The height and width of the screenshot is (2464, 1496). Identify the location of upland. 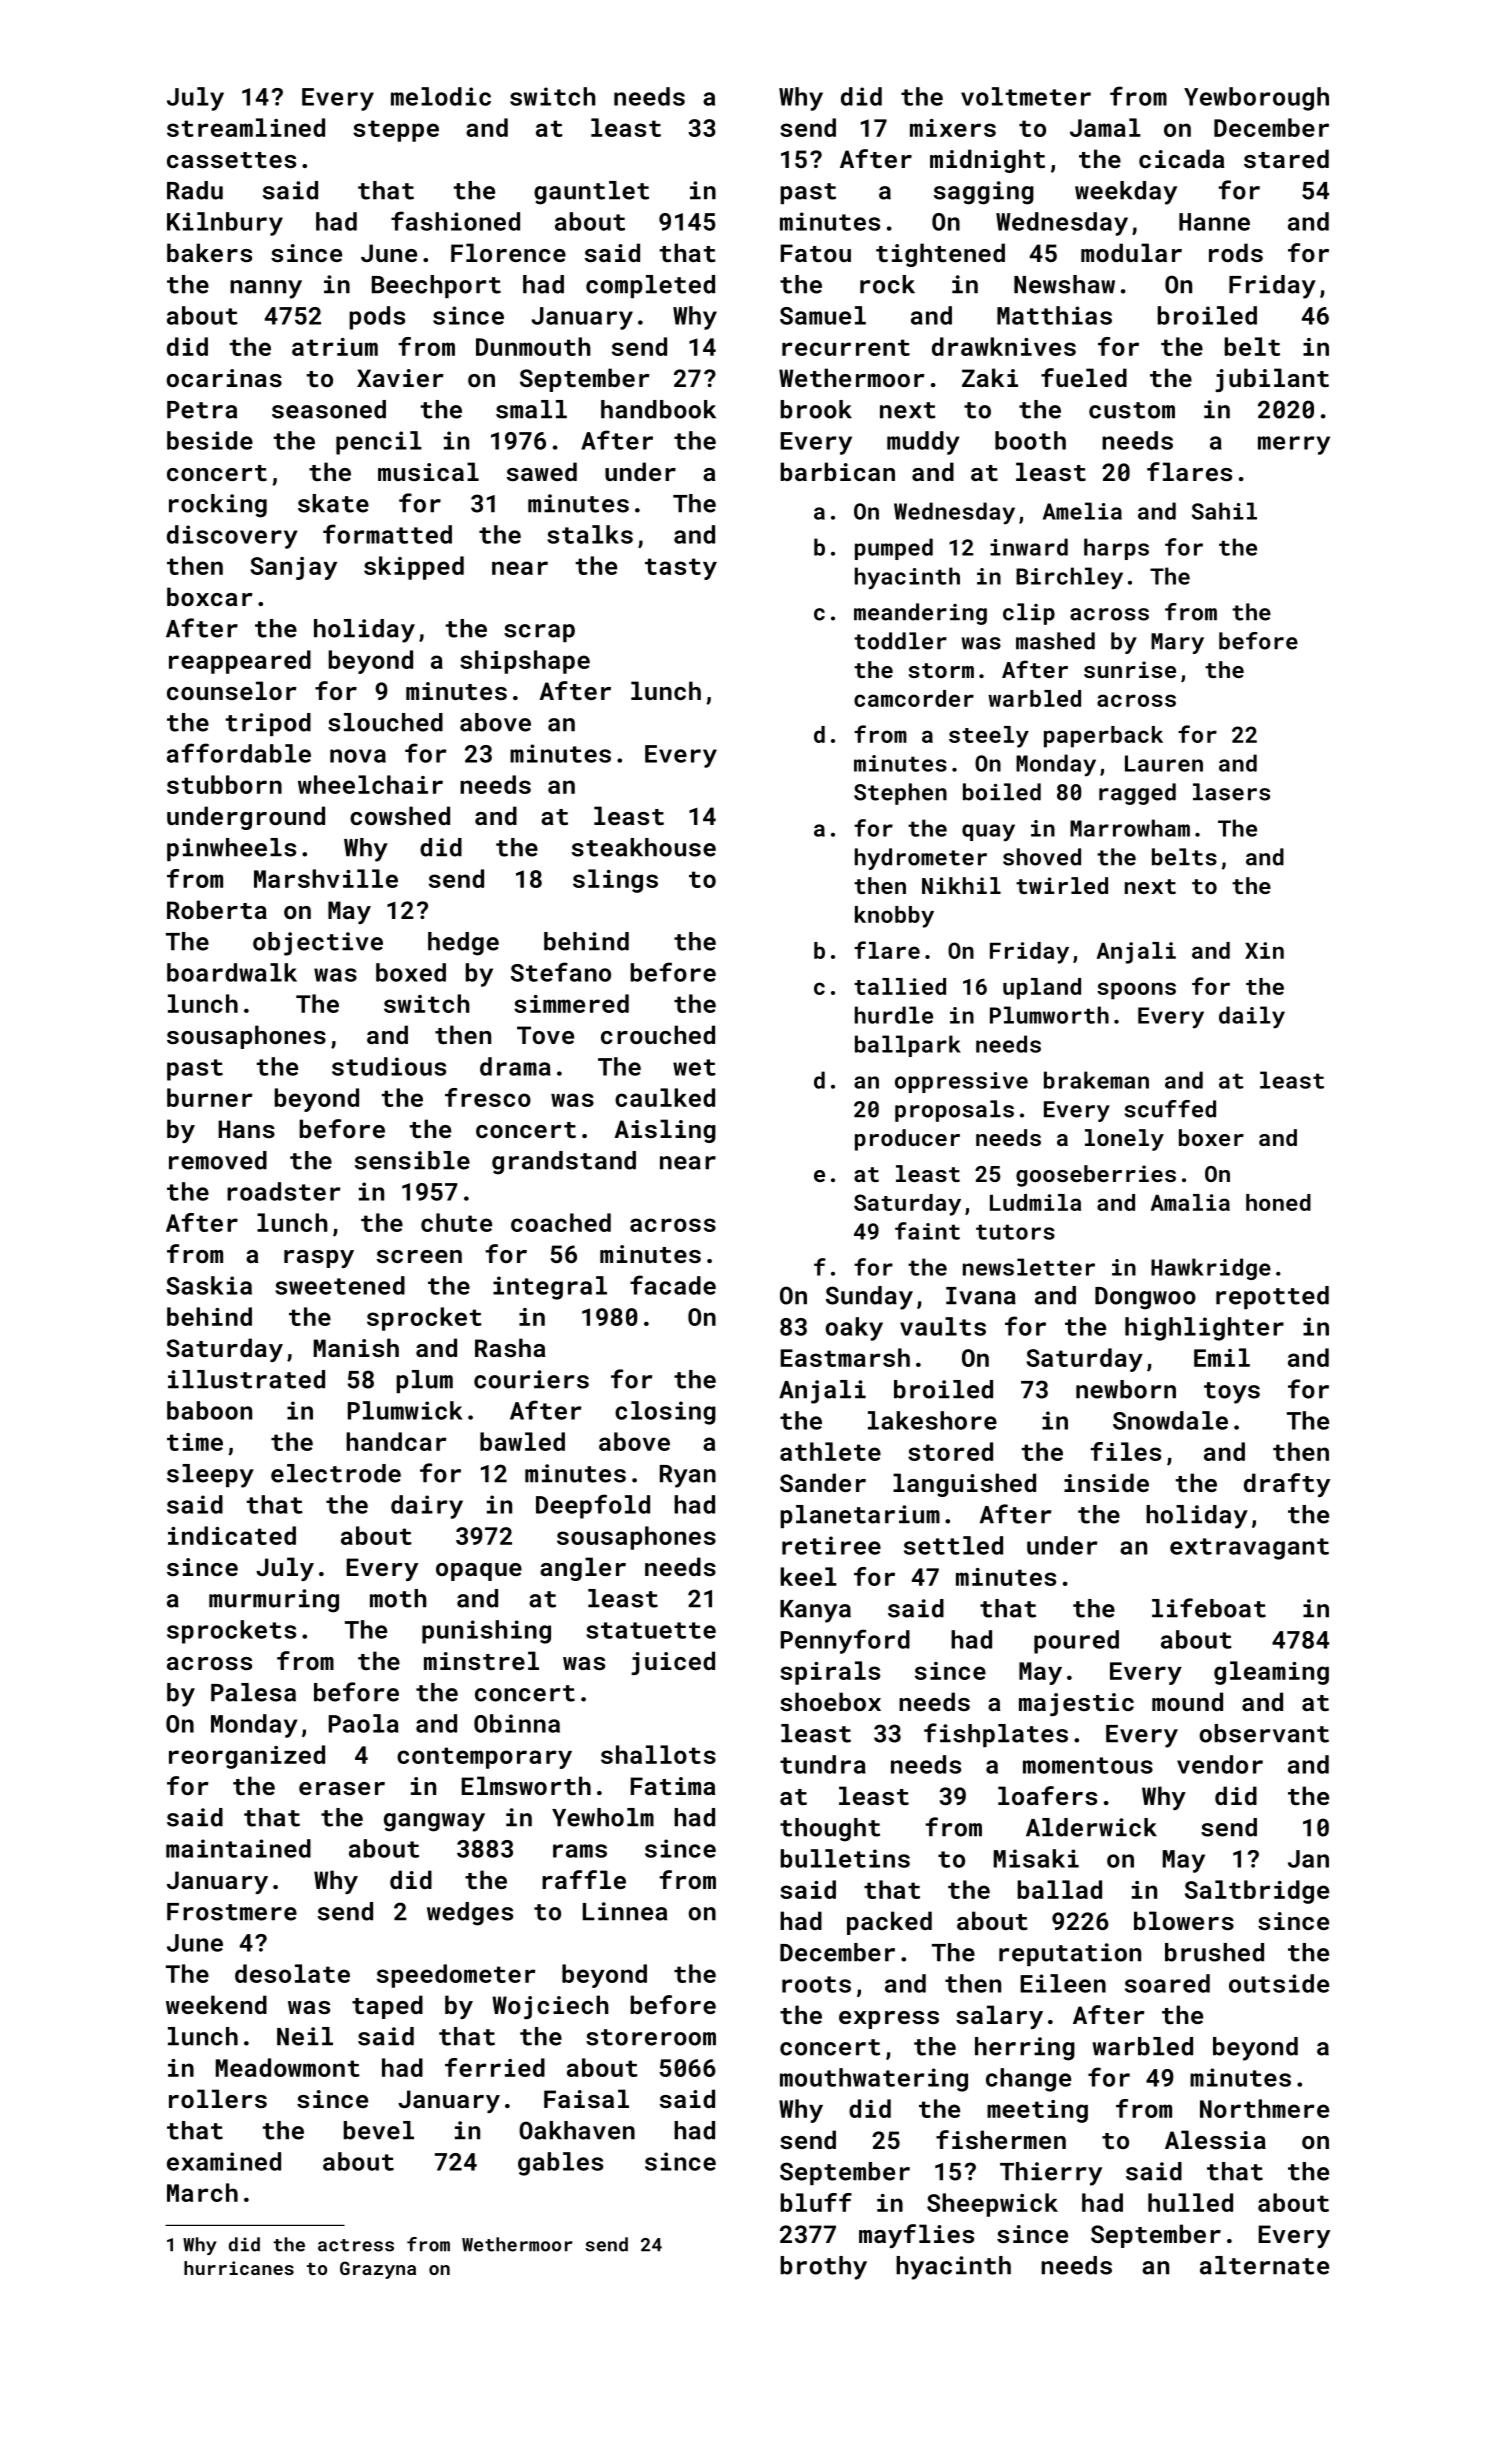
(1042, 989).
